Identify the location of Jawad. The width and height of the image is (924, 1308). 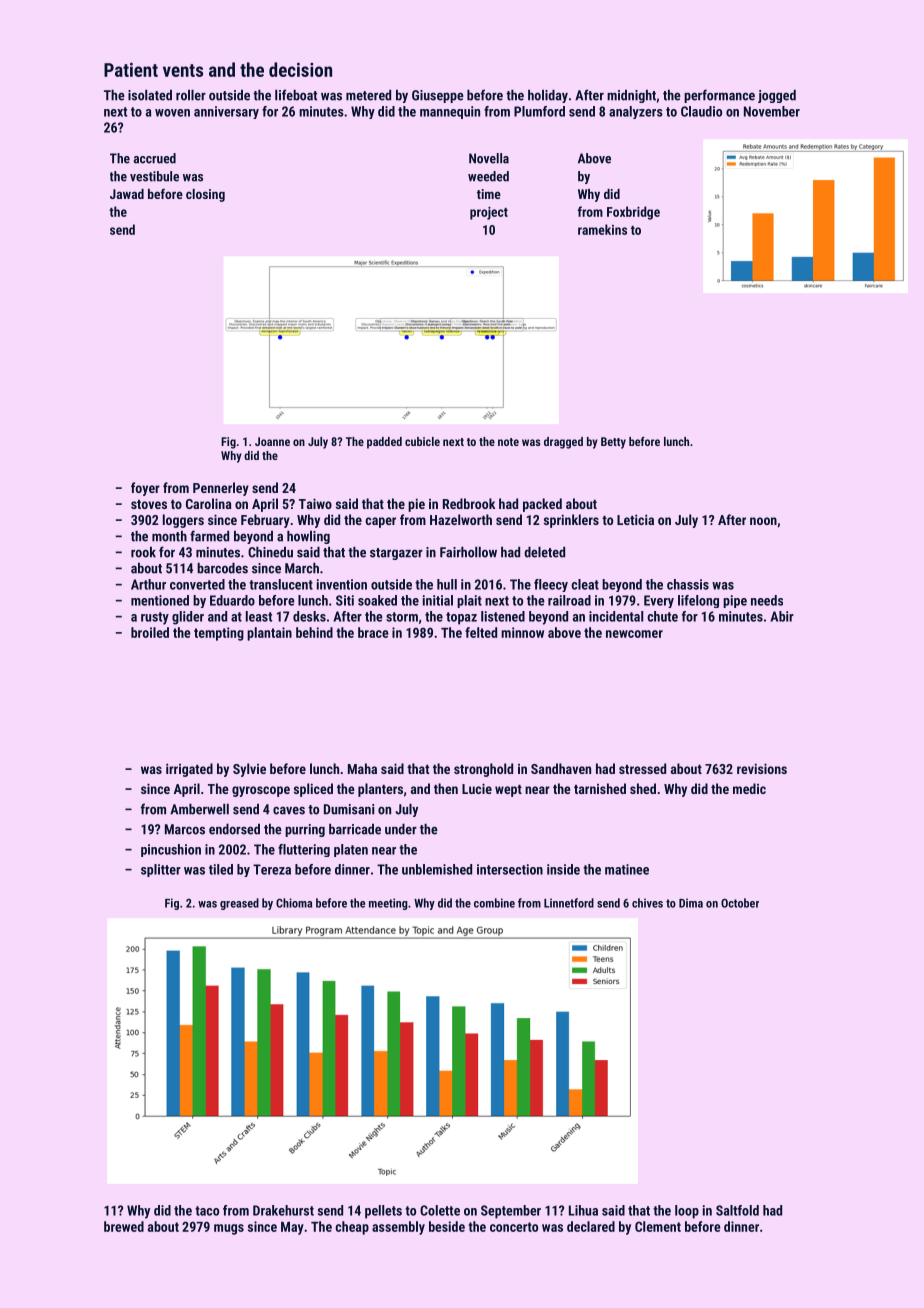
(127, 194).
